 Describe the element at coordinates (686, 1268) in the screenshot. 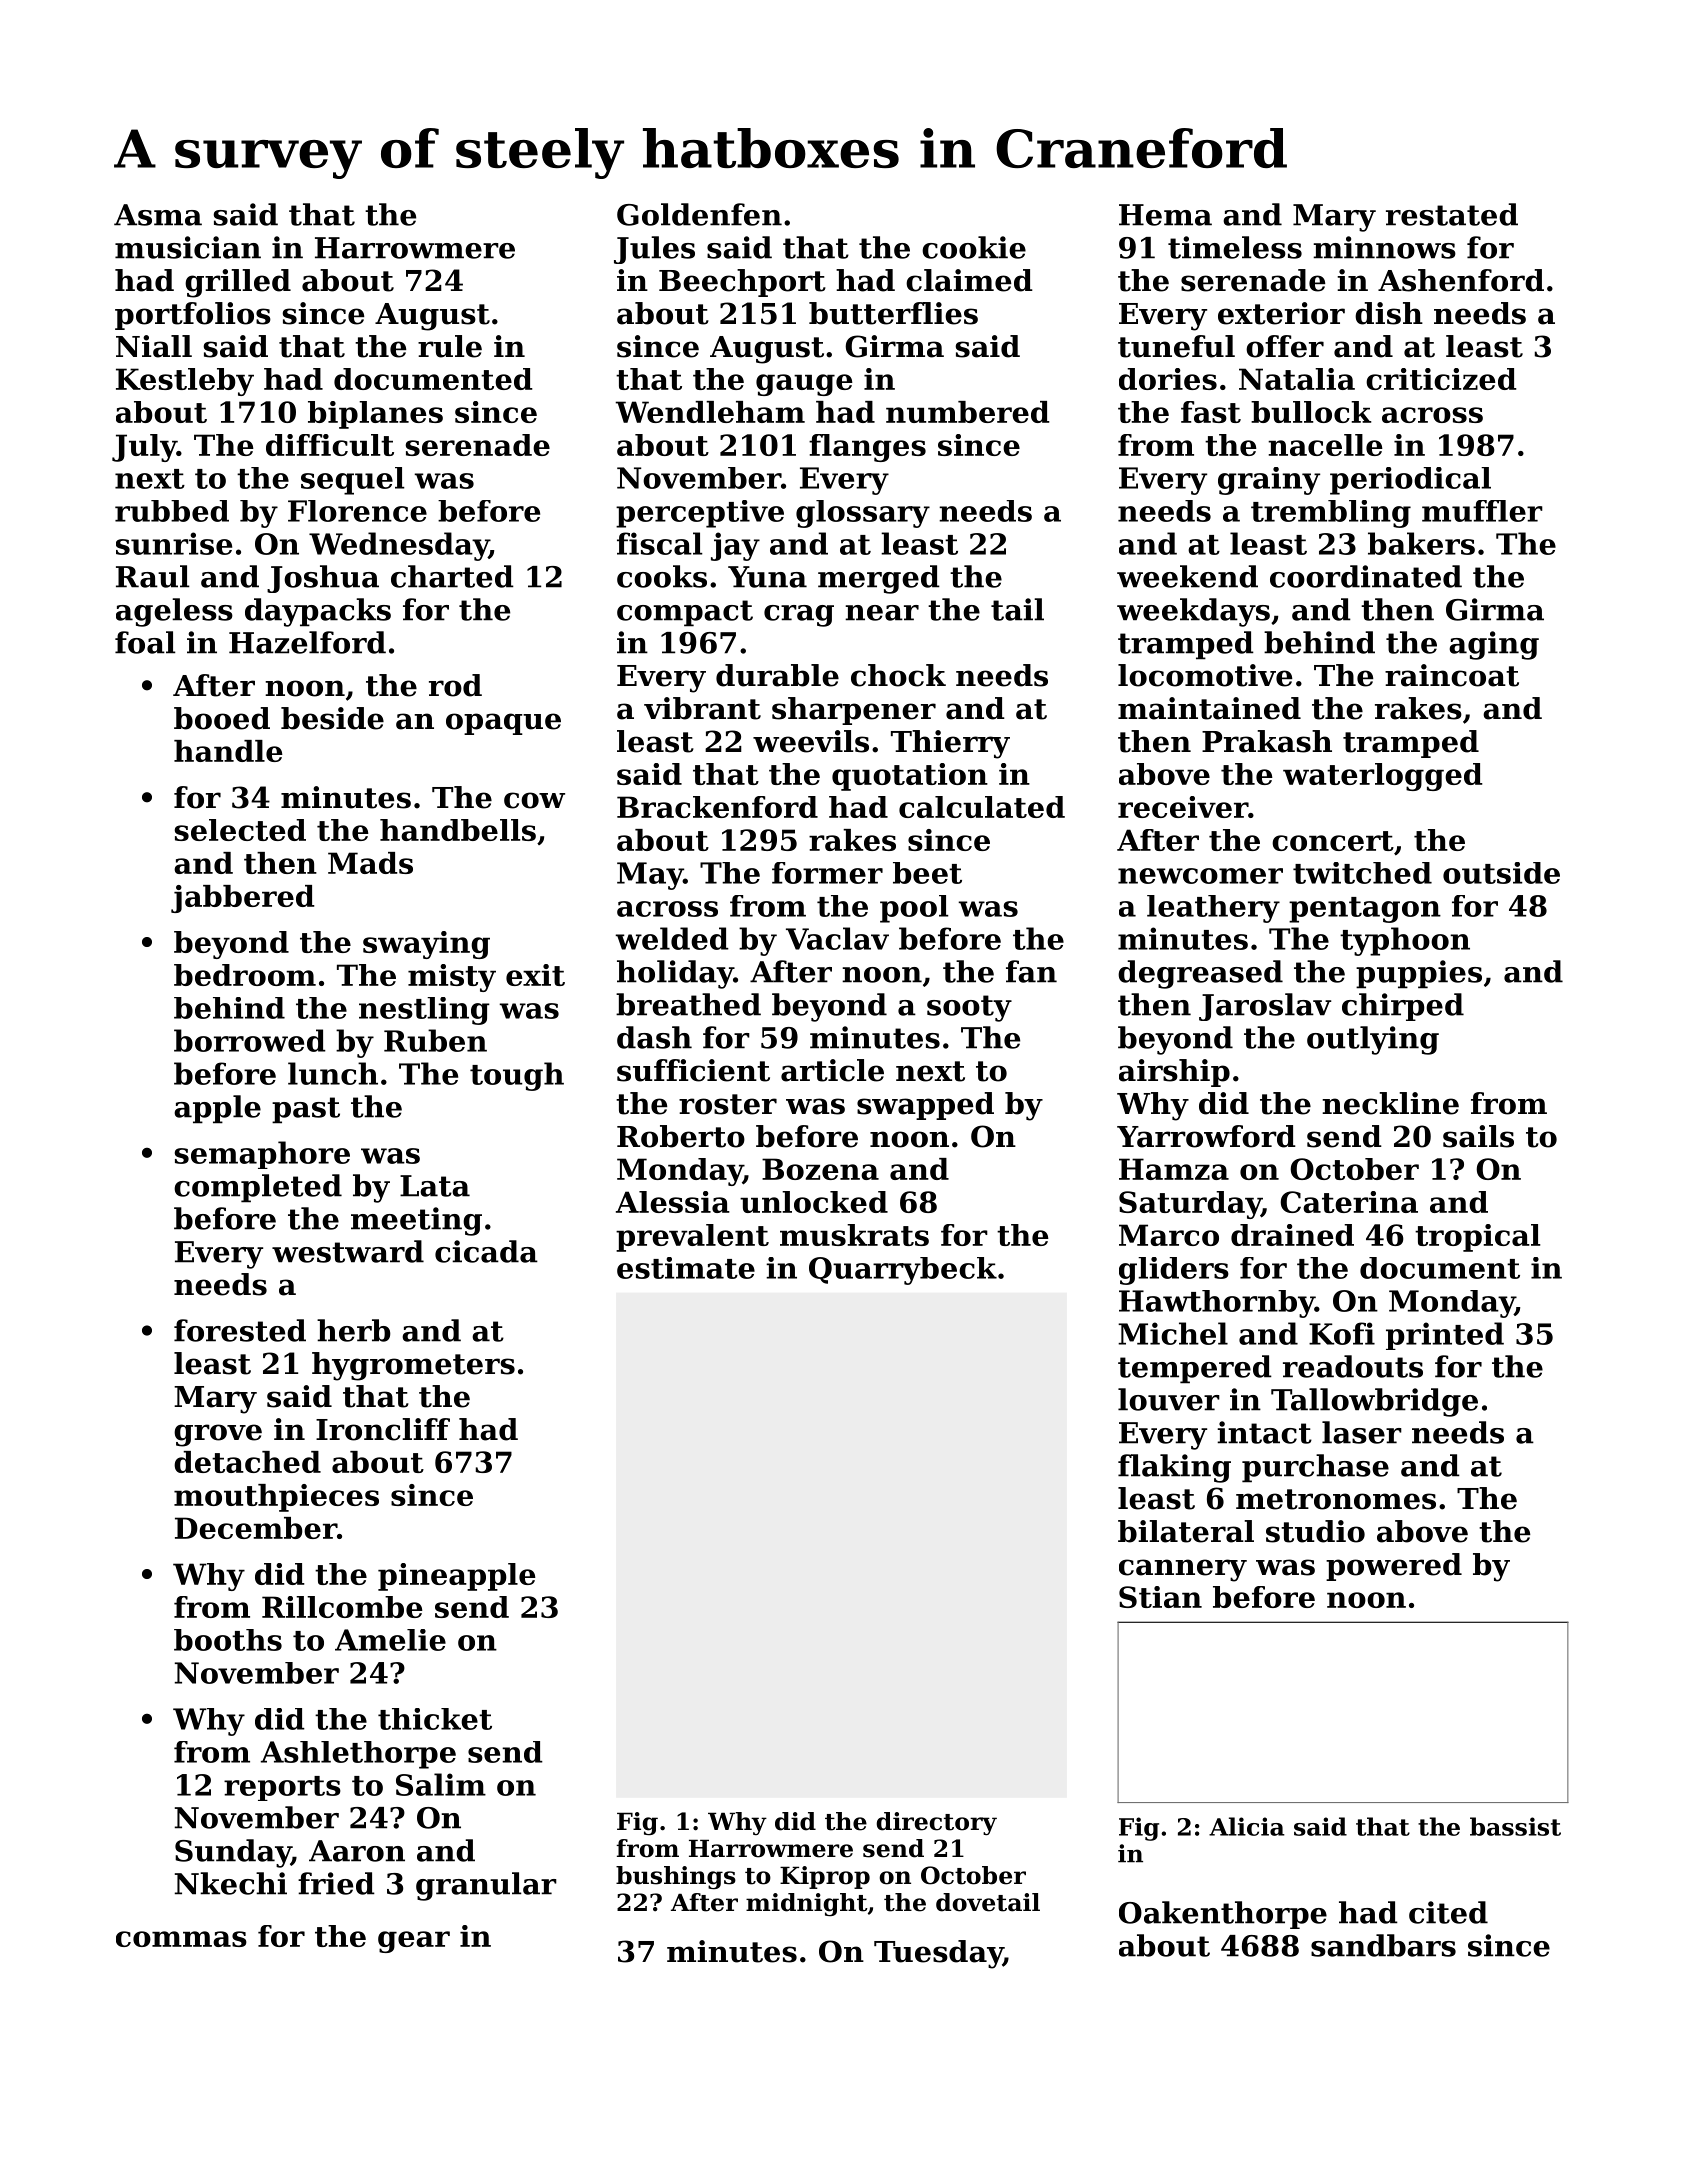

I see `estimate` at that location.
